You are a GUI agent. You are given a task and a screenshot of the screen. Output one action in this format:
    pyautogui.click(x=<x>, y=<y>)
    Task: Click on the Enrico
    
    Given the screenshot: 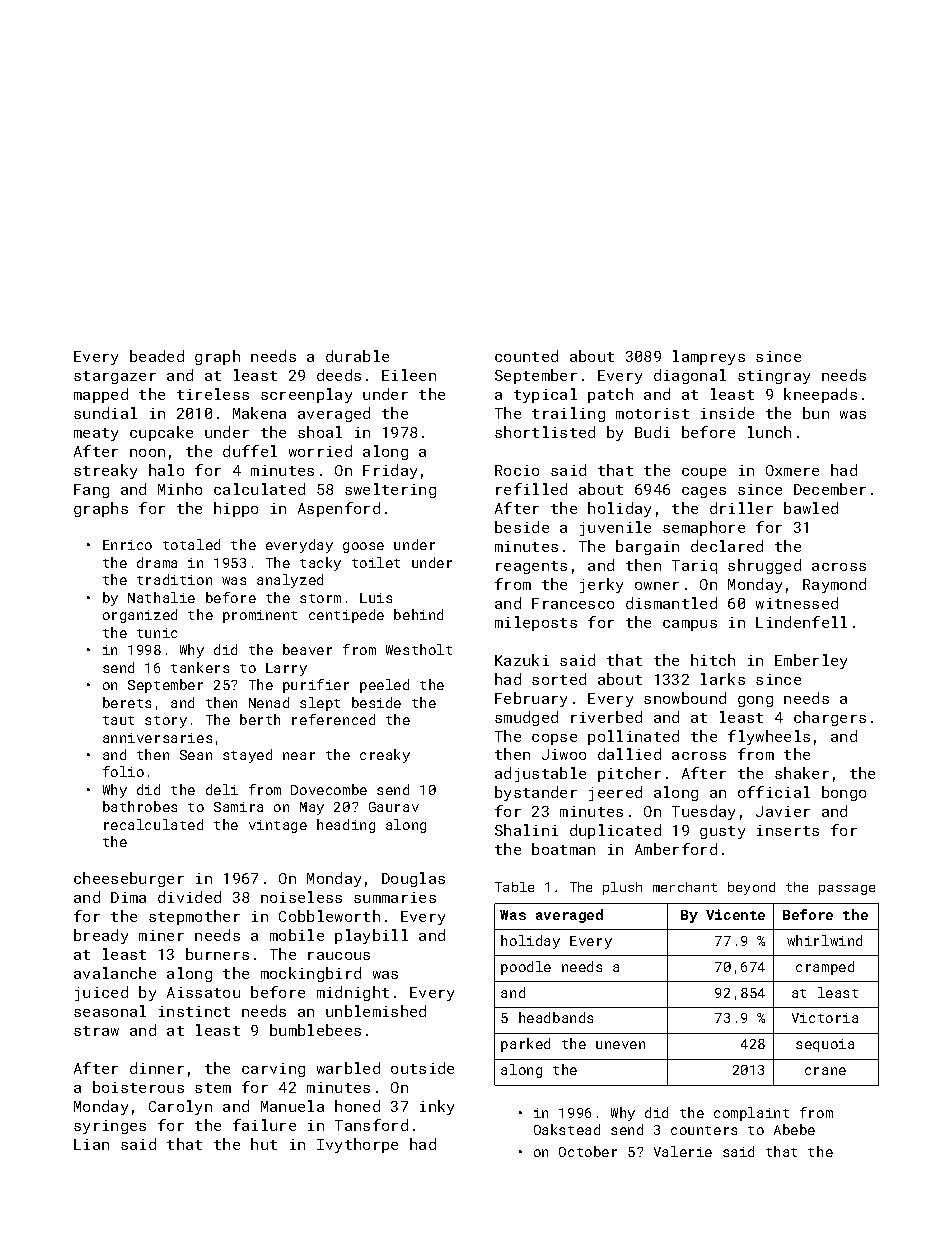 What is the action you would take?
    pyautogui.click(x=127, y=545)
